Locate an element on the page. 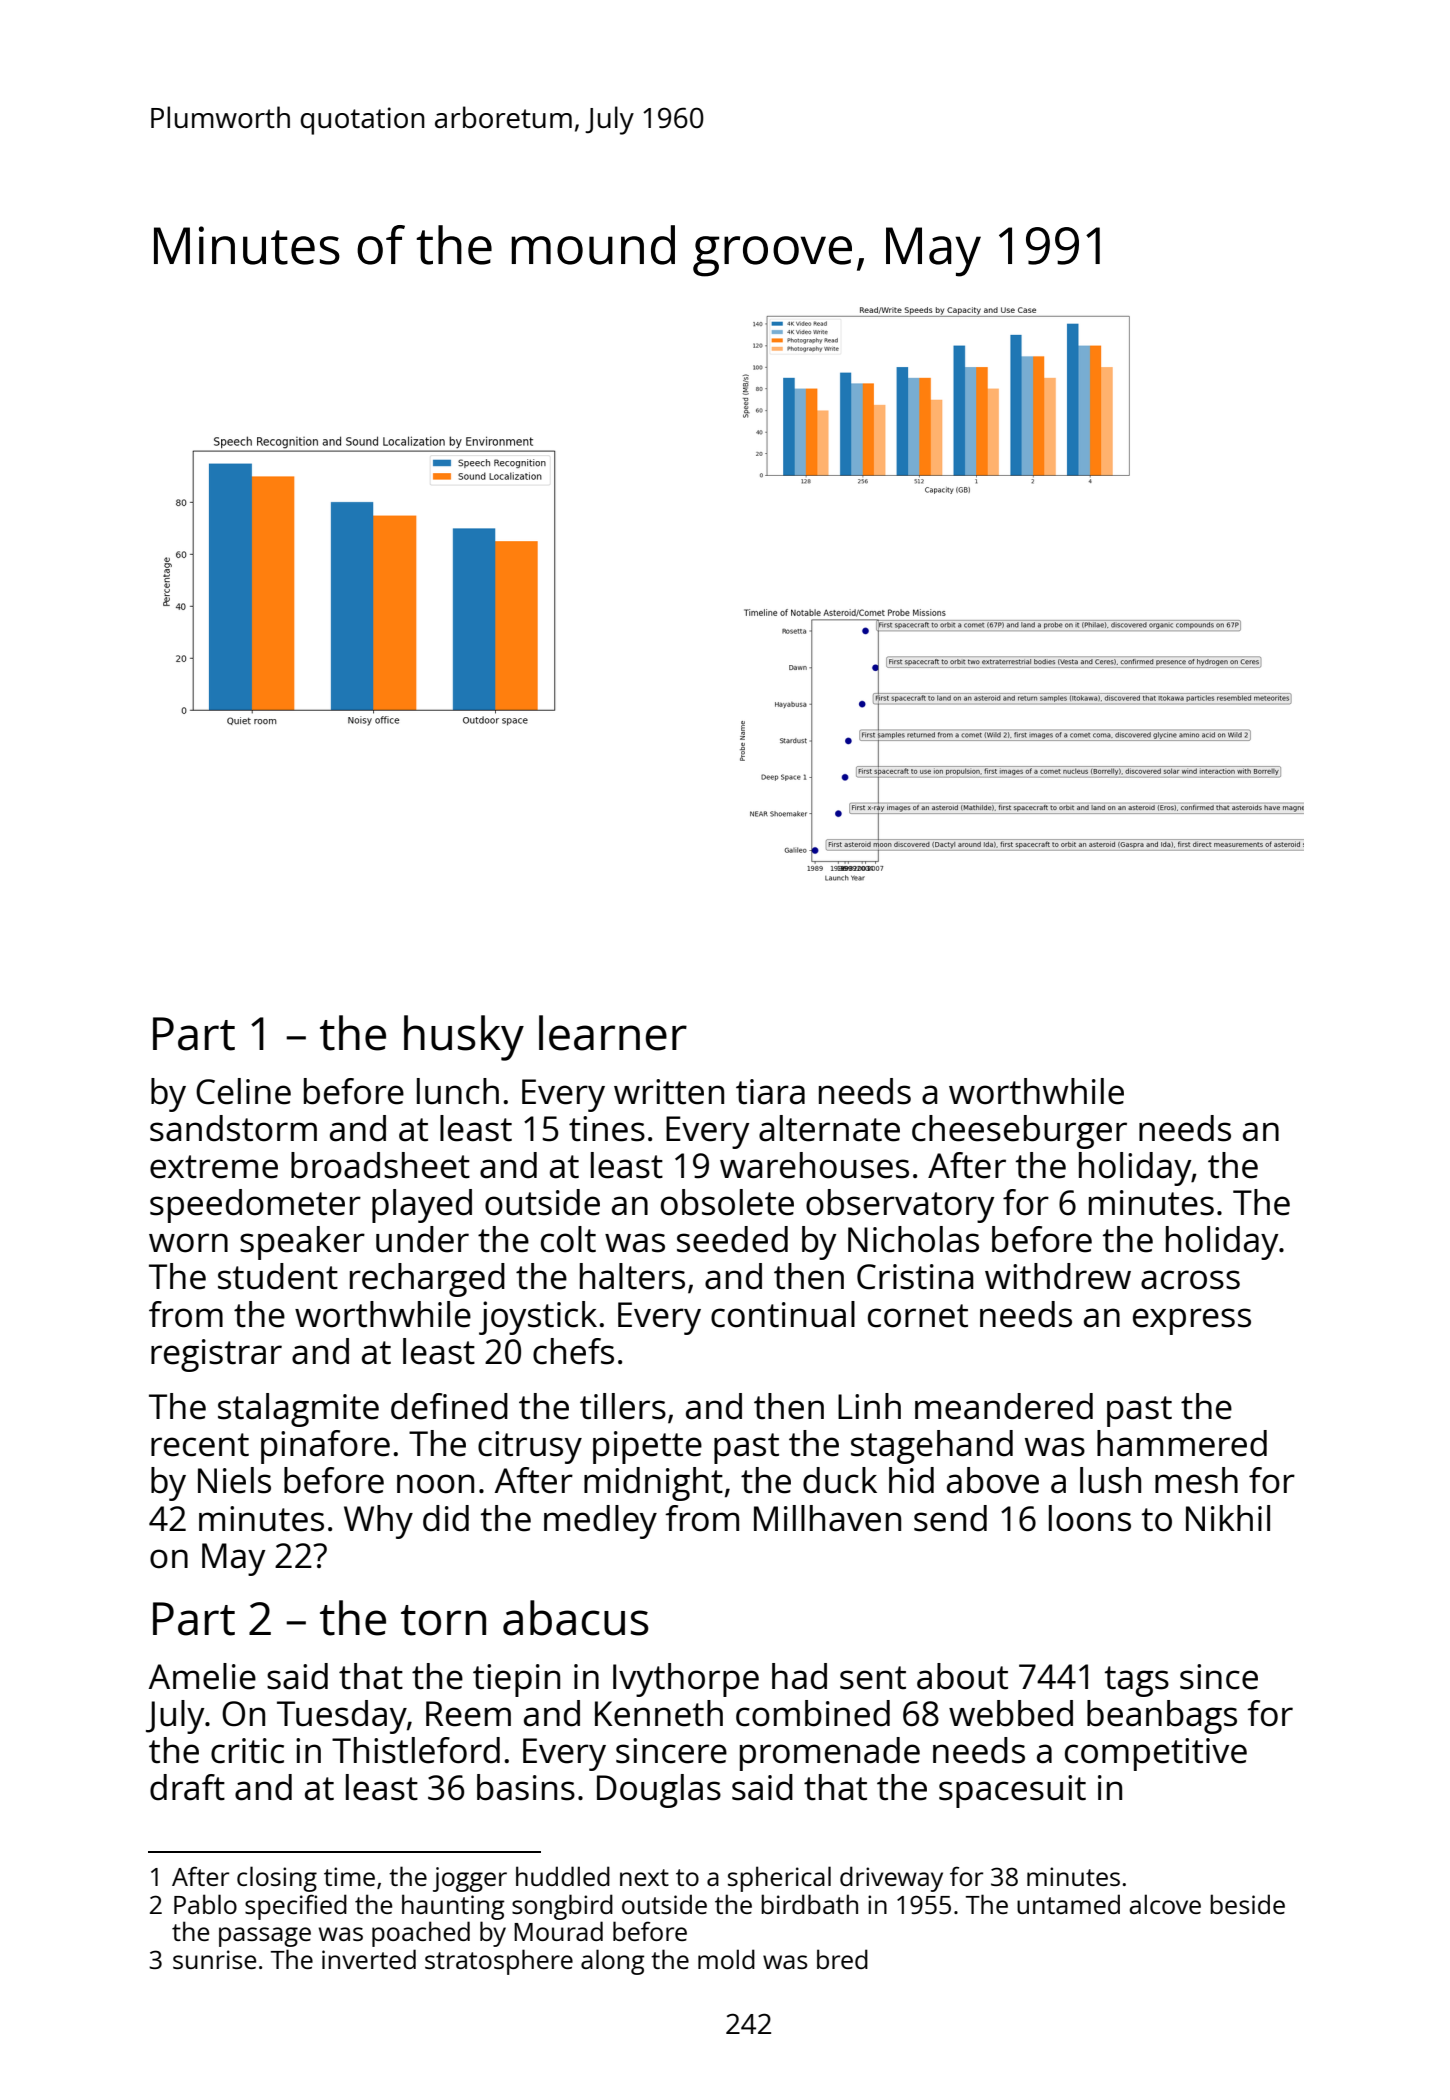 The height and width of the document is (2100, 1450). inverted is located at coordinates (369, 1959).
